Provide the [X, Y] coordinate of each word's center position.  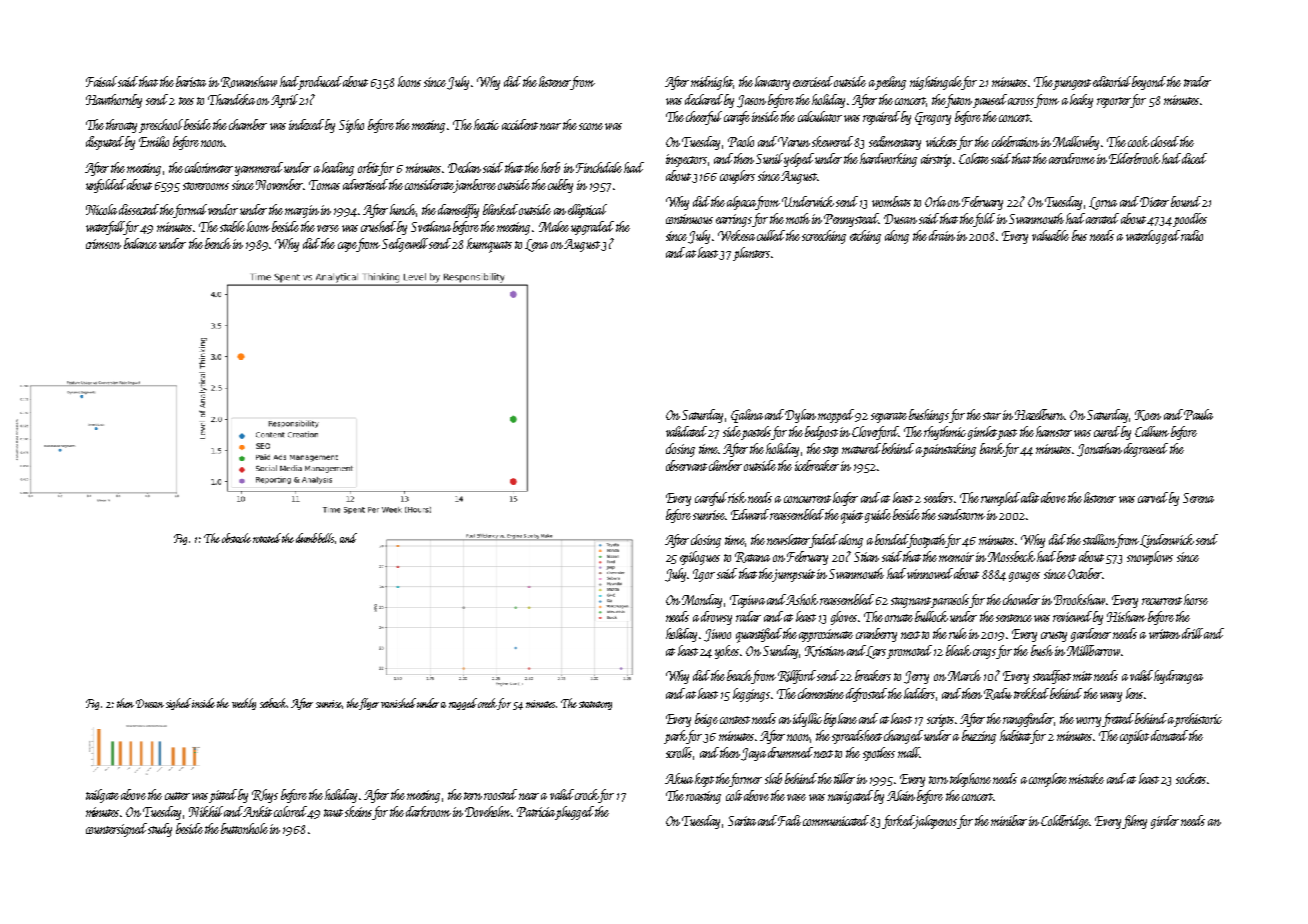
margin [302, 211]
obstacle [236, 538]
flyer [369, 704]
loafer [845, 499]
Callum [1152, 431]
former [746, 780]
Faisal [101, 81]
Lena [536, 245]
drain [942, 235]
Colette [974, 158]
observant [686, 465]
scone [591, 126]
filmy [1135, 822]
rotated [267, 538]
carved [1153, 497]
